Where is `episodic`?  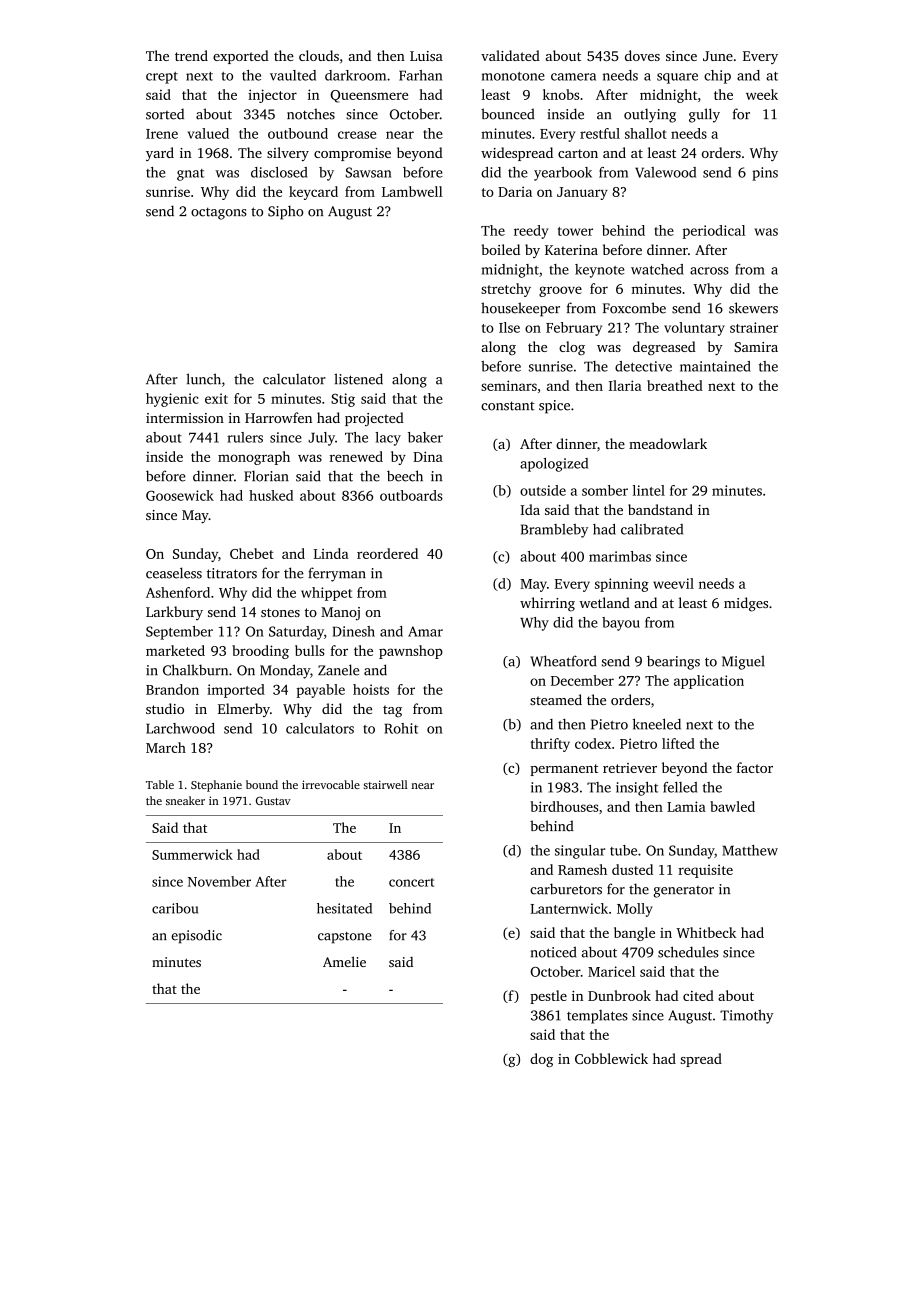 episodic is located at coordinates (196, 936).
